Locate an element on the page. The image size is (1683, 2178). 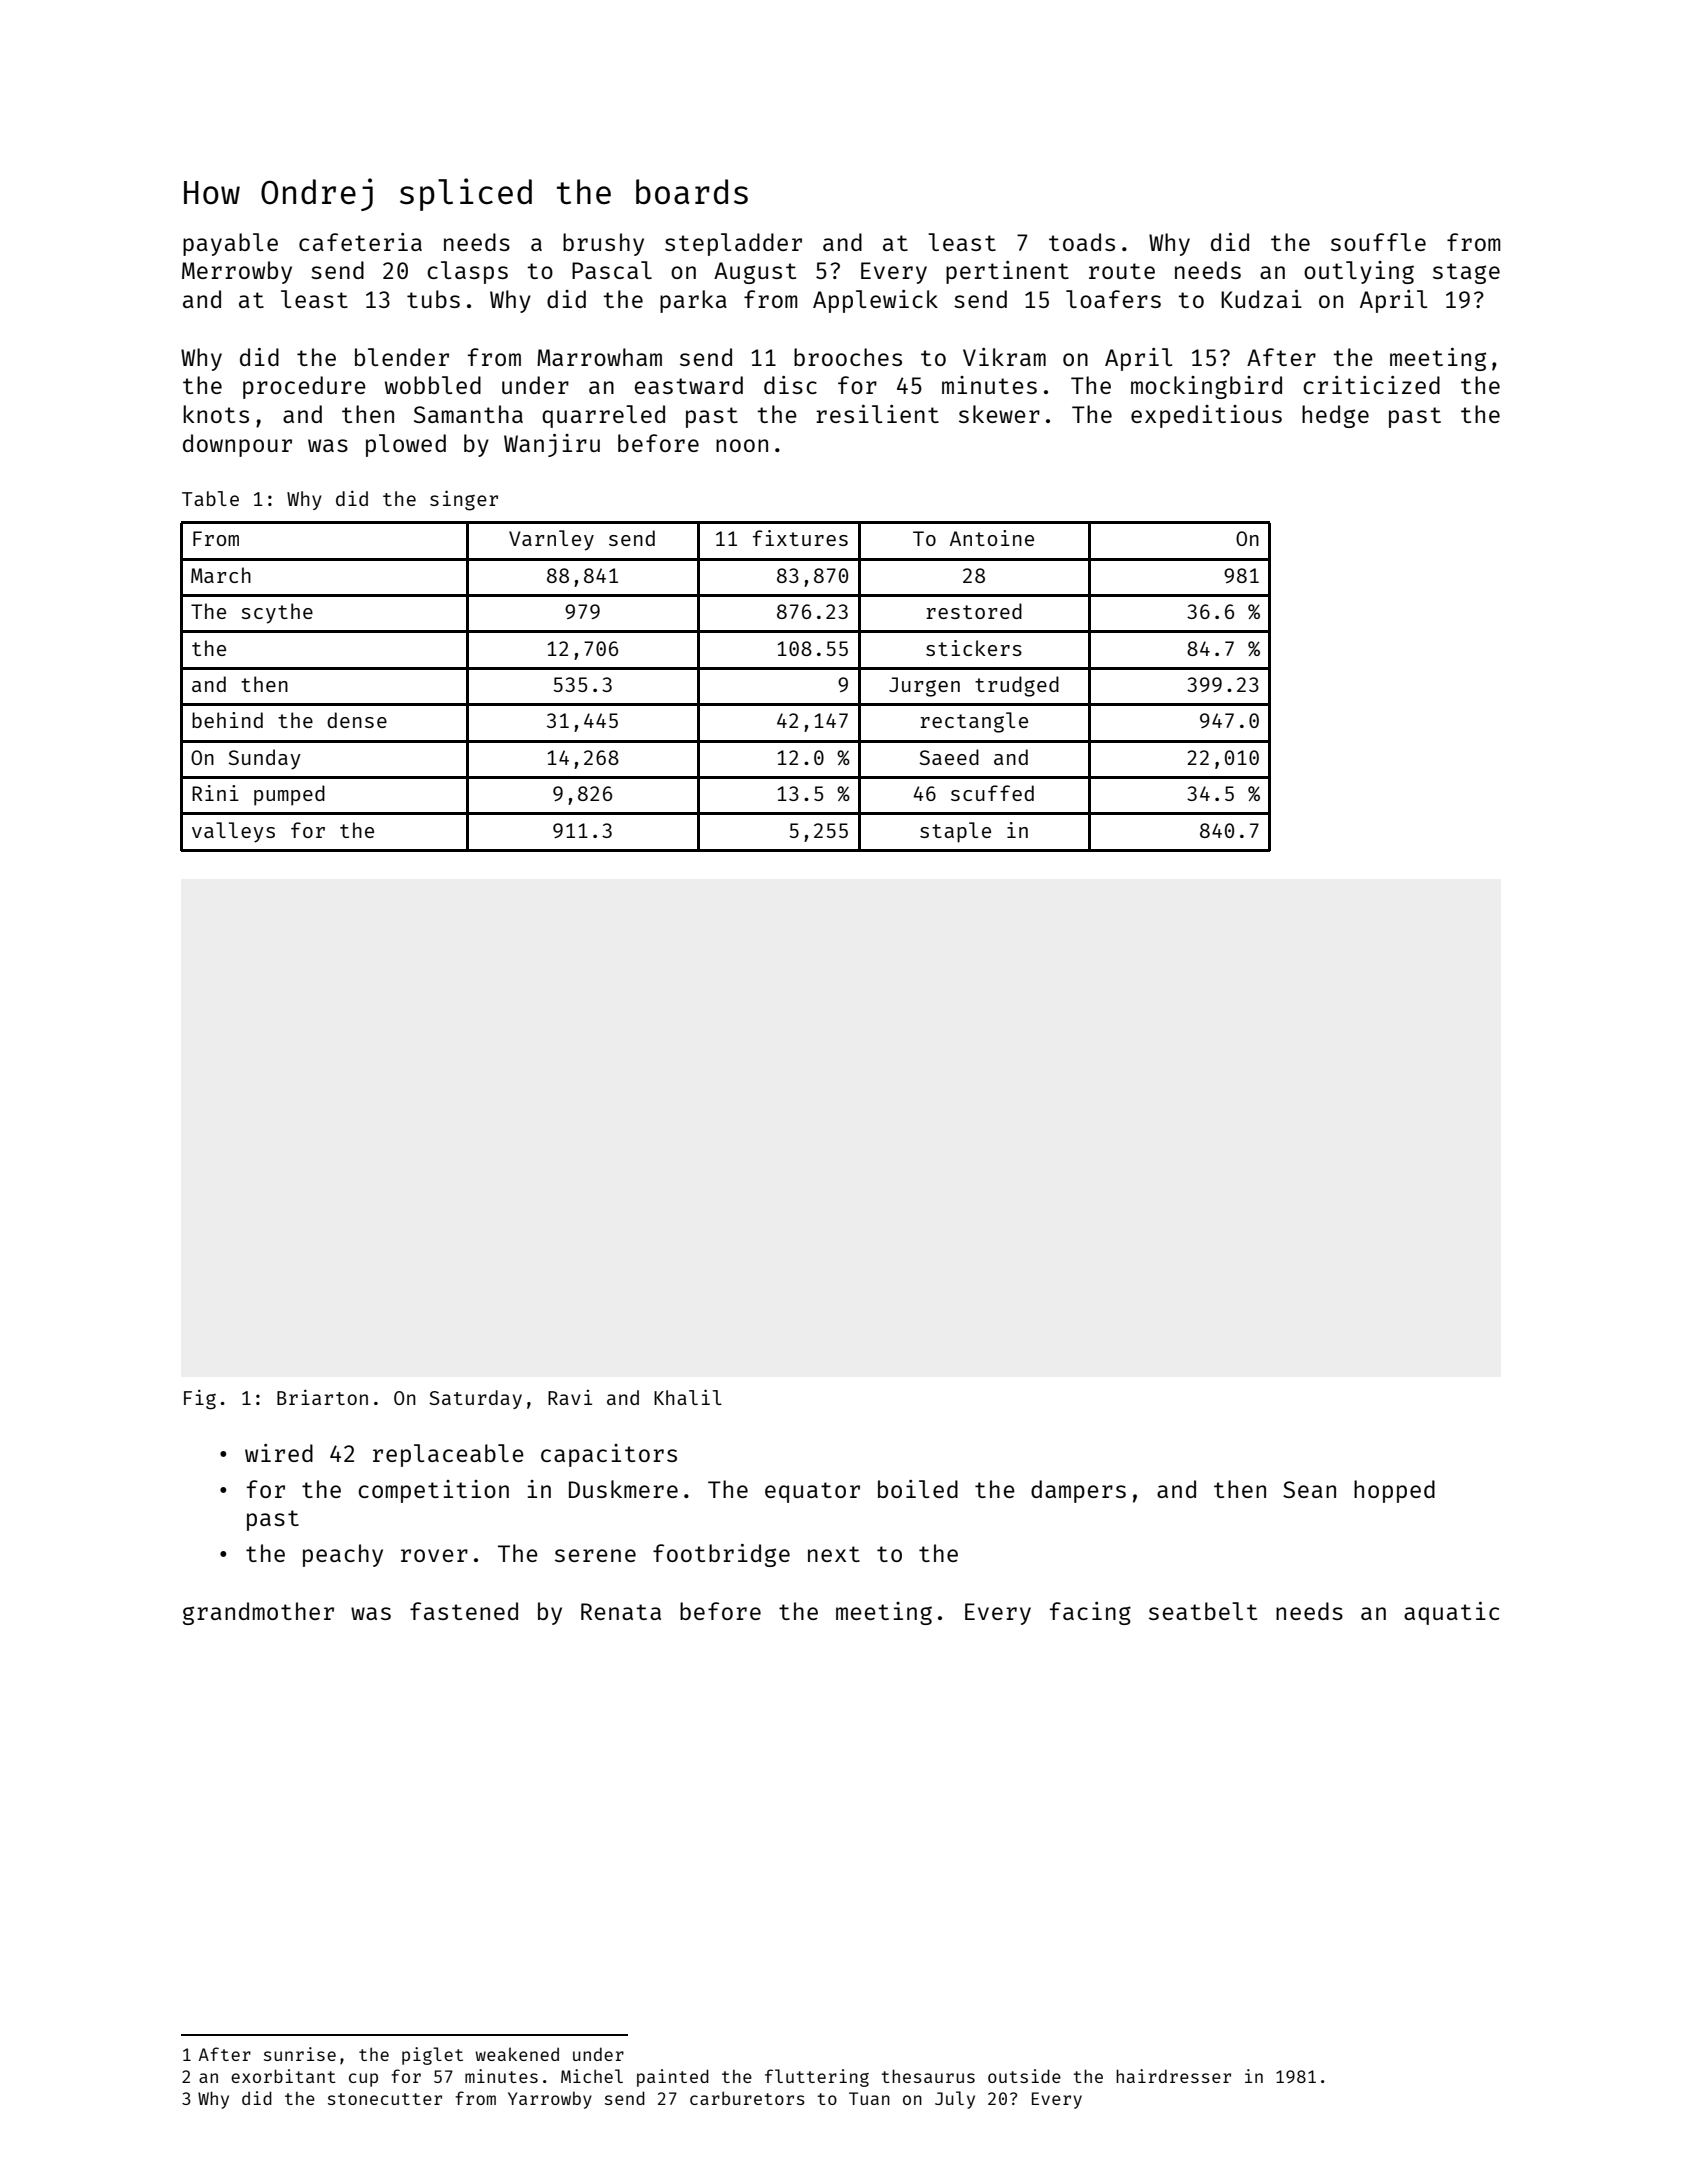
souffle is located at coordinates (1378, 242).
